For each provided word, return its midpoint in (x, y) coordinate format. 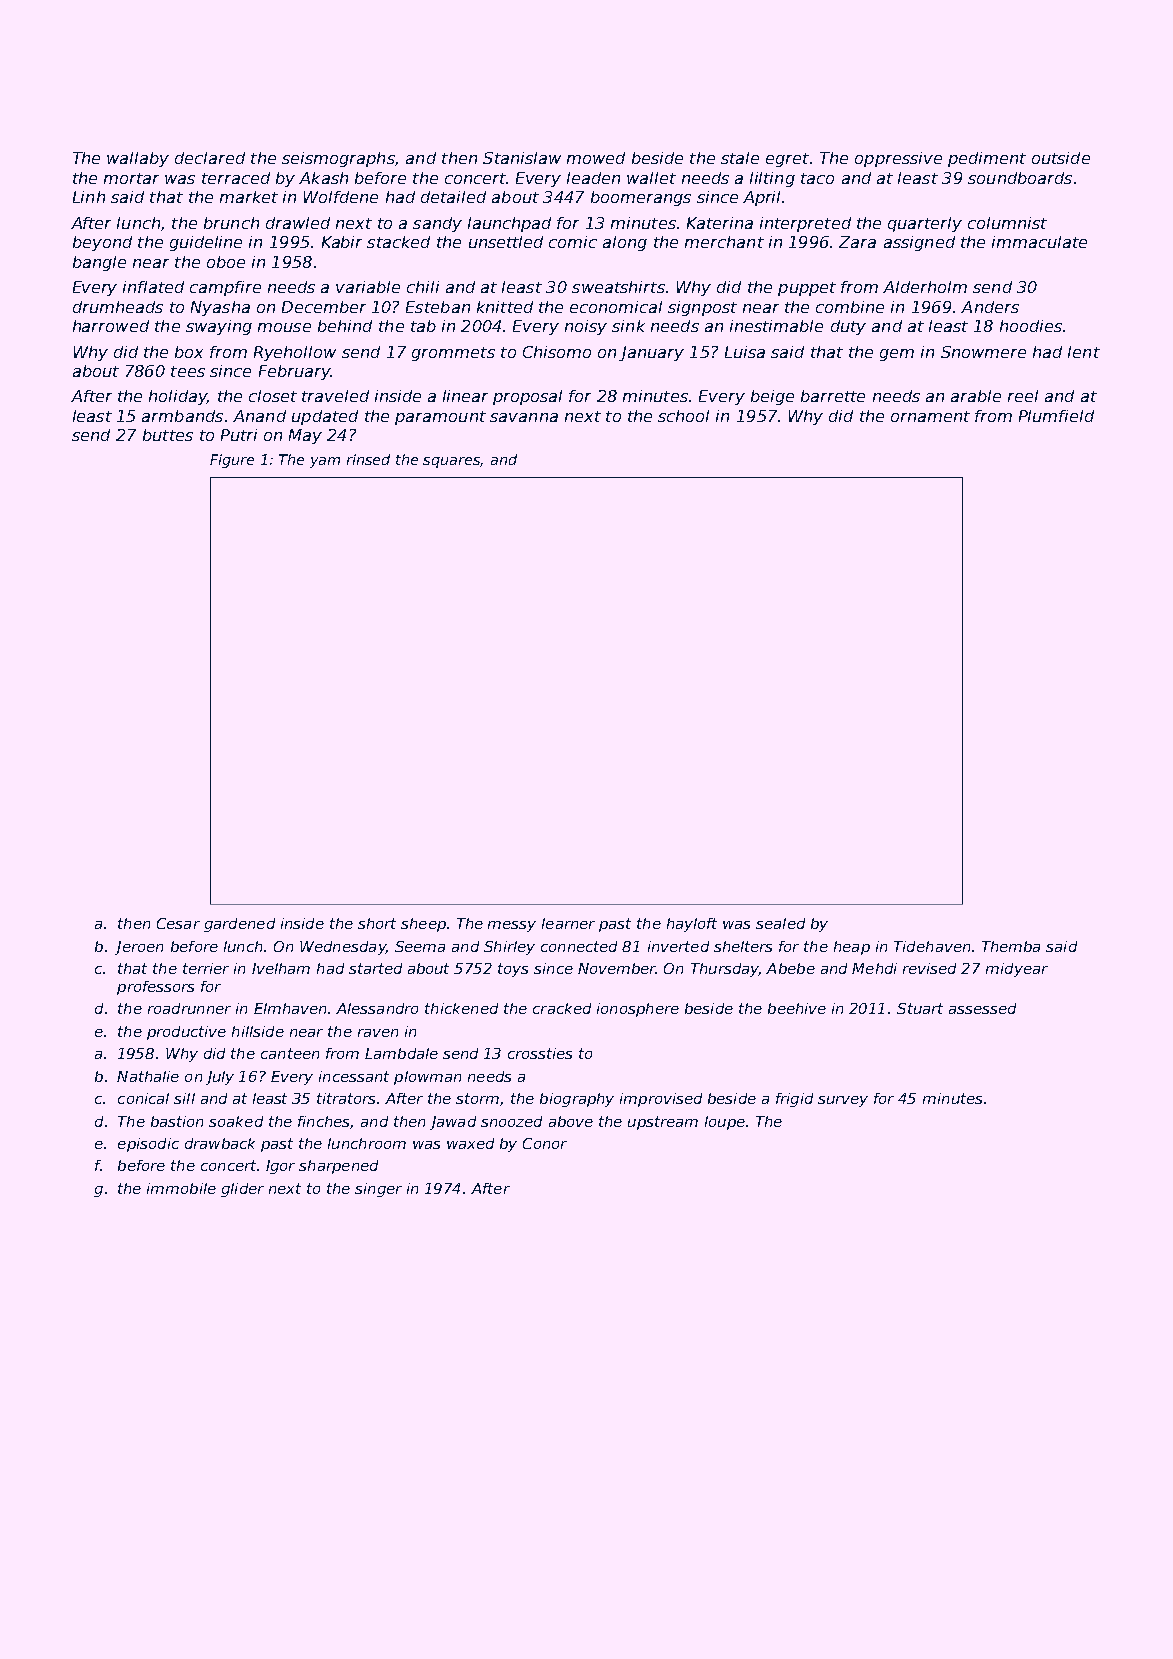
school (683, 416)
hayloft (692, 925)
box (189, 352)
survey (843, 1101)
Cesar (178, 923)
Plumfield (1056, 416)
